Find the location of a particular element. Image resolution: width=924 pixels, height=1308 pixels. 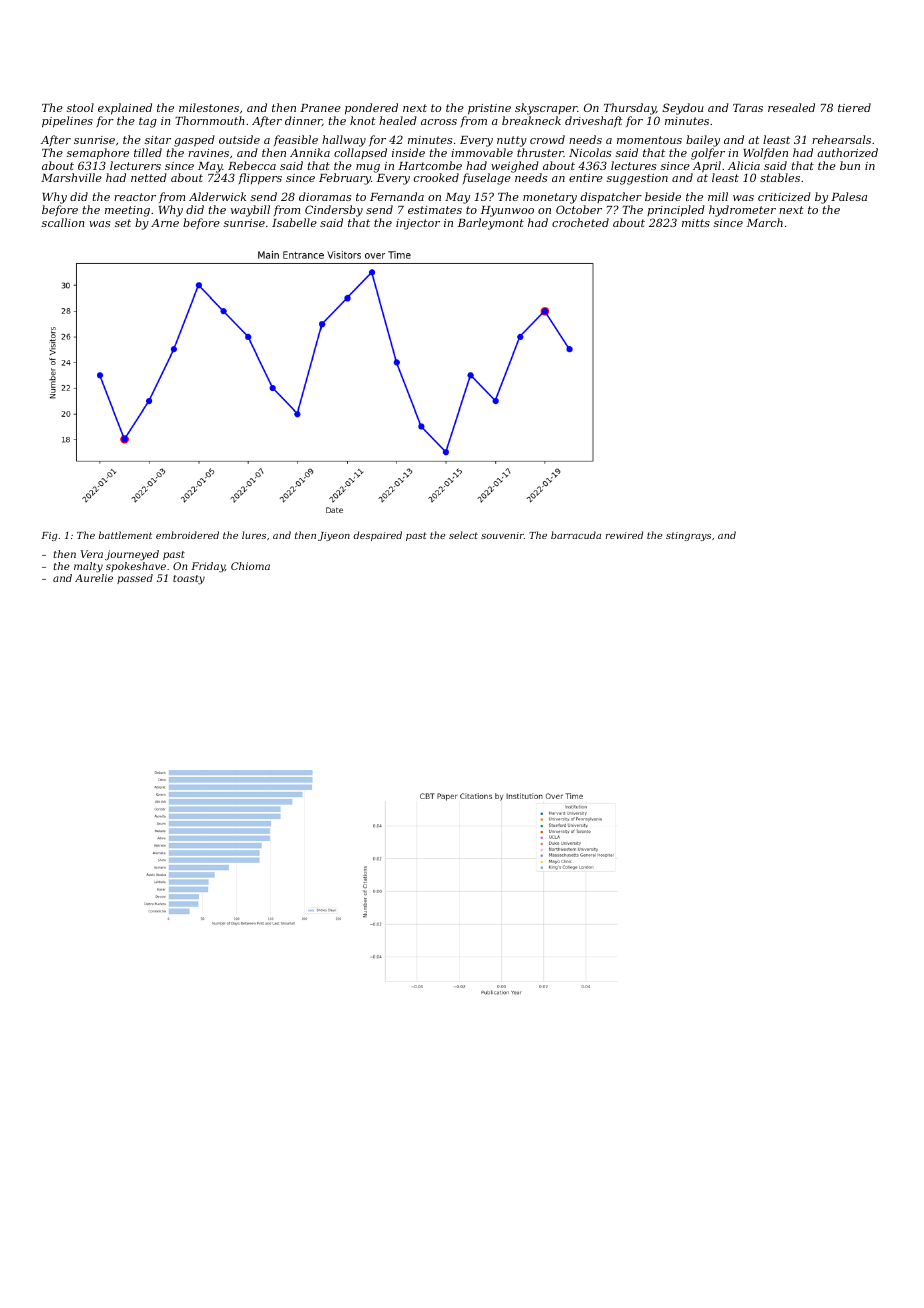

Chioma is located at coordinates (250, 566).
